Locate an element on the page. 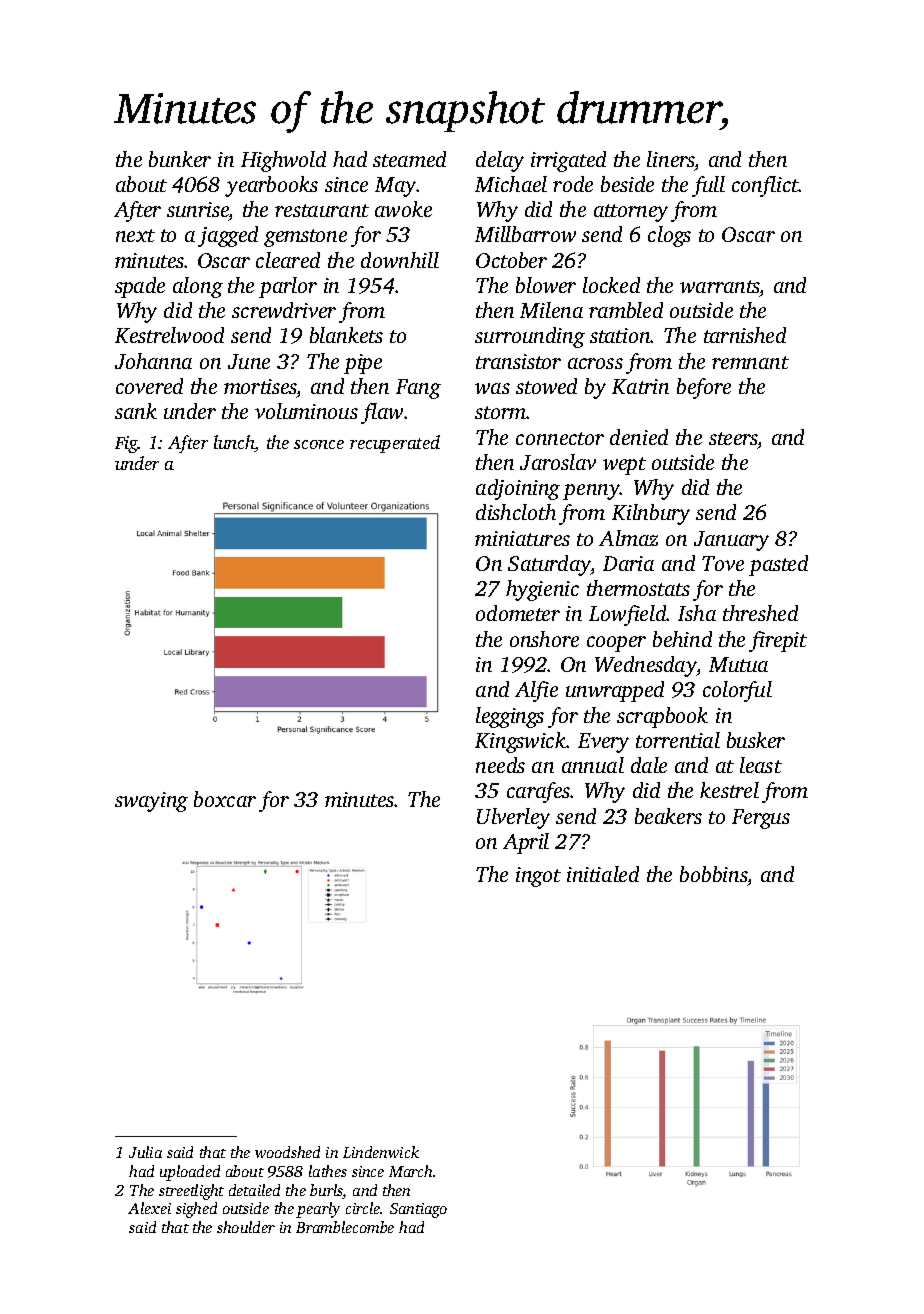 The image size is (924, 1314). initialed is located at coordinates (603, 874).
